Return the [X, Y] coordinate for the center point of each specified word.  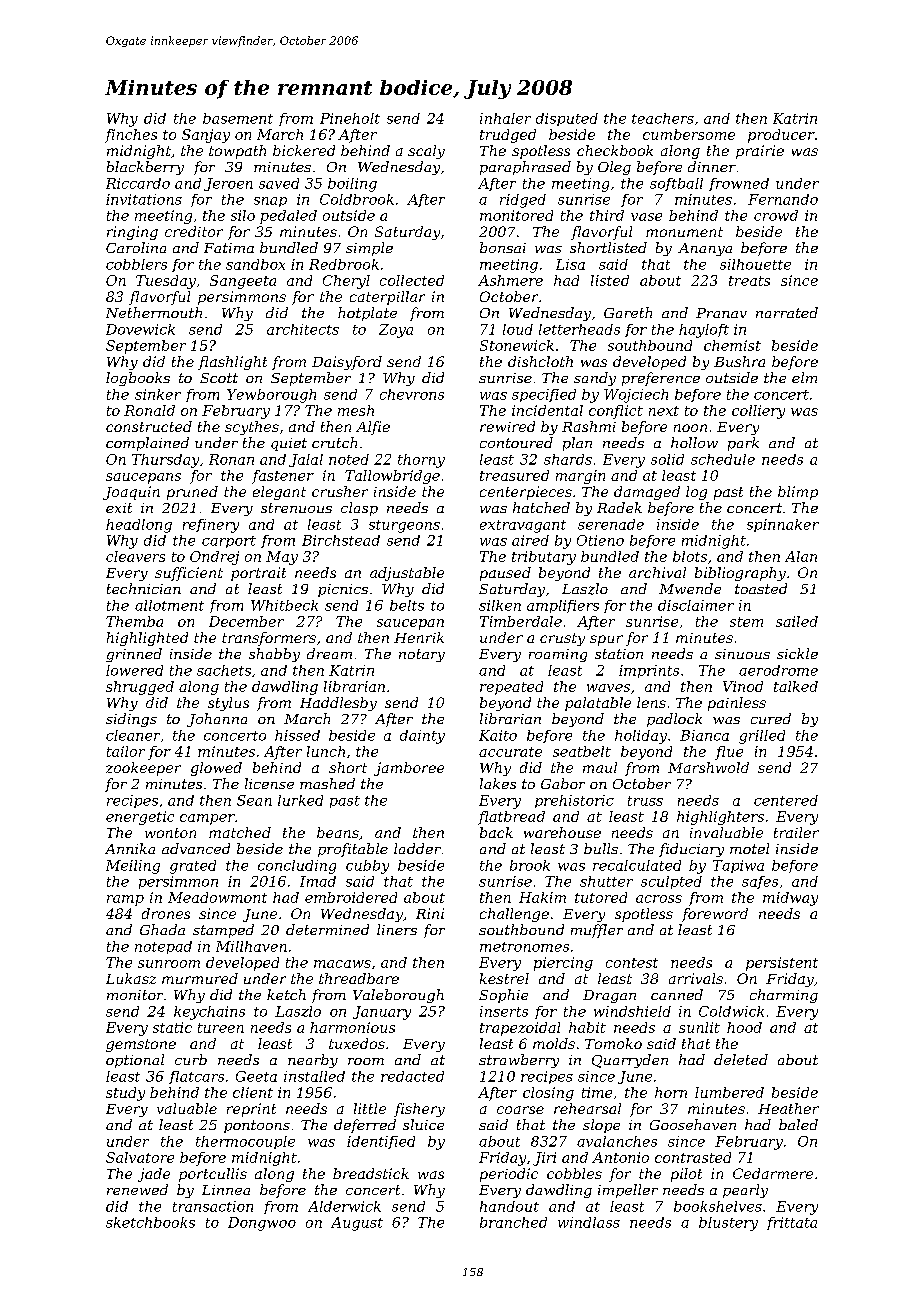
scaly [426, 152]
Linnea [226, 1190]
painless [737, 704]
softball [676, 184]
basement [238, 118]
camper [207, 819]
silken [500, 605]
